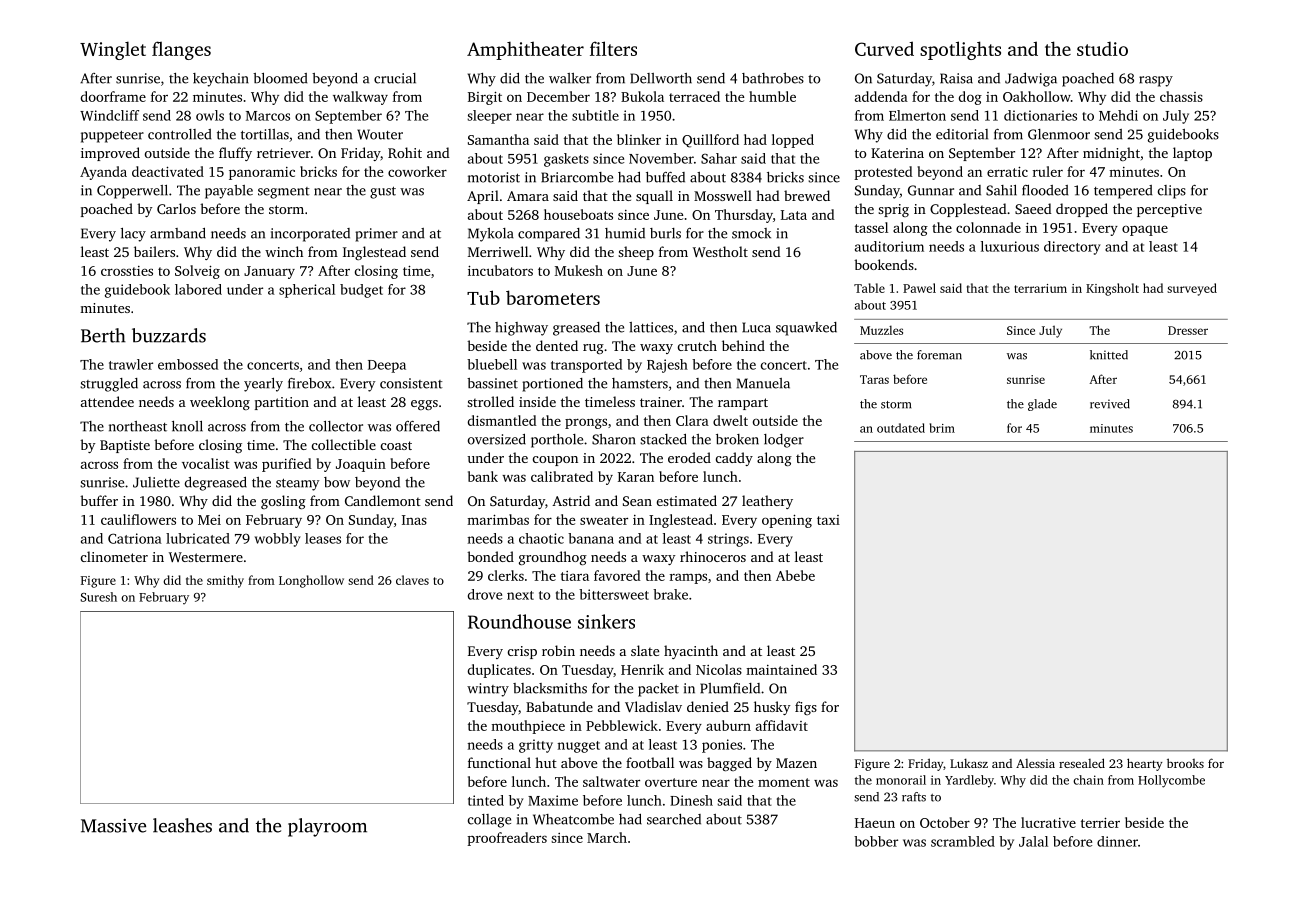 Image resolution: width=1308 pixels, height=924 pixels. I want to click on Joaquin, so click(361, 465).
